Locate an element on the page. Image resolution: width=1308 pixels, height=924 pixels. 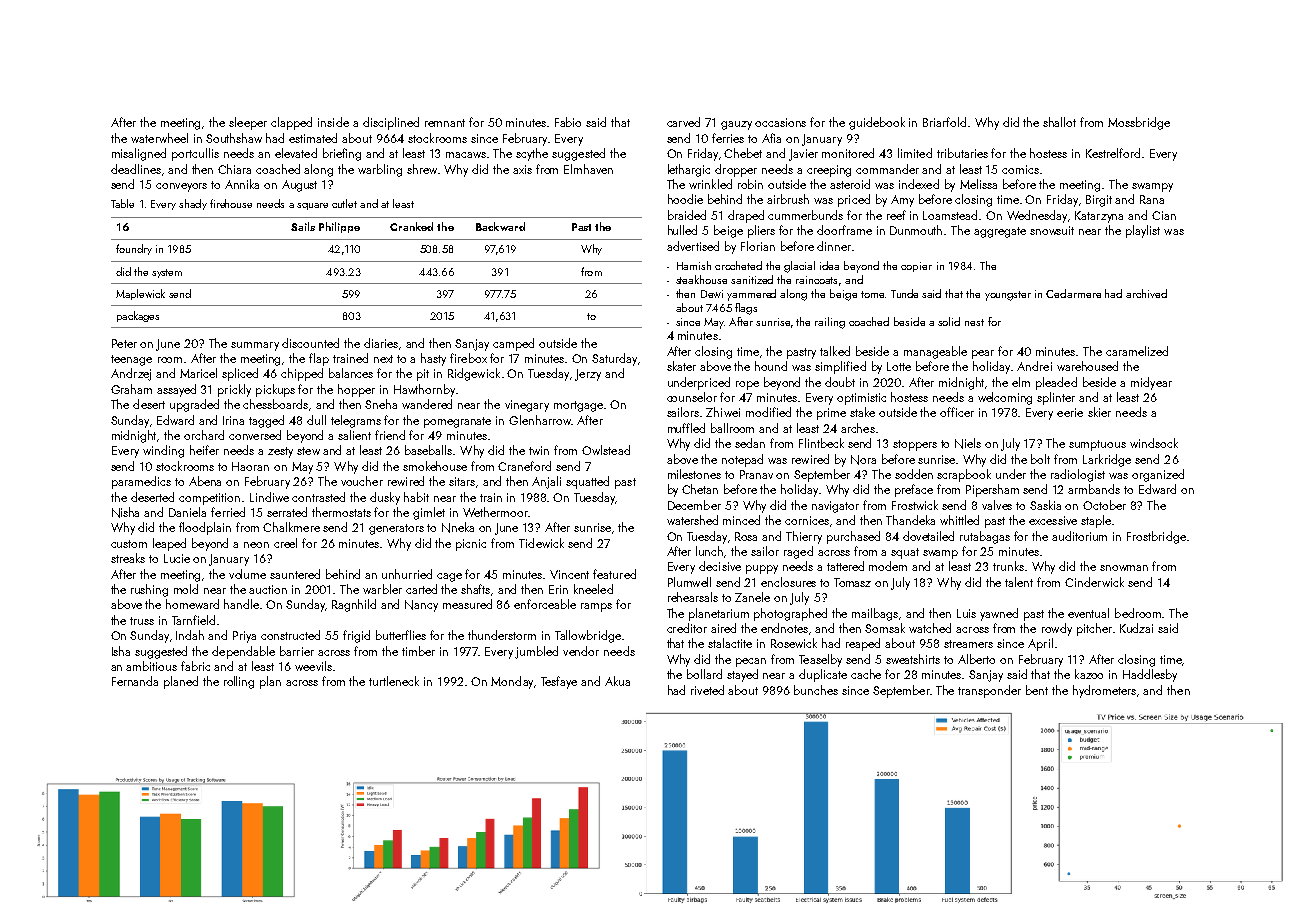
archived is located at coordinates (1146, 293).
